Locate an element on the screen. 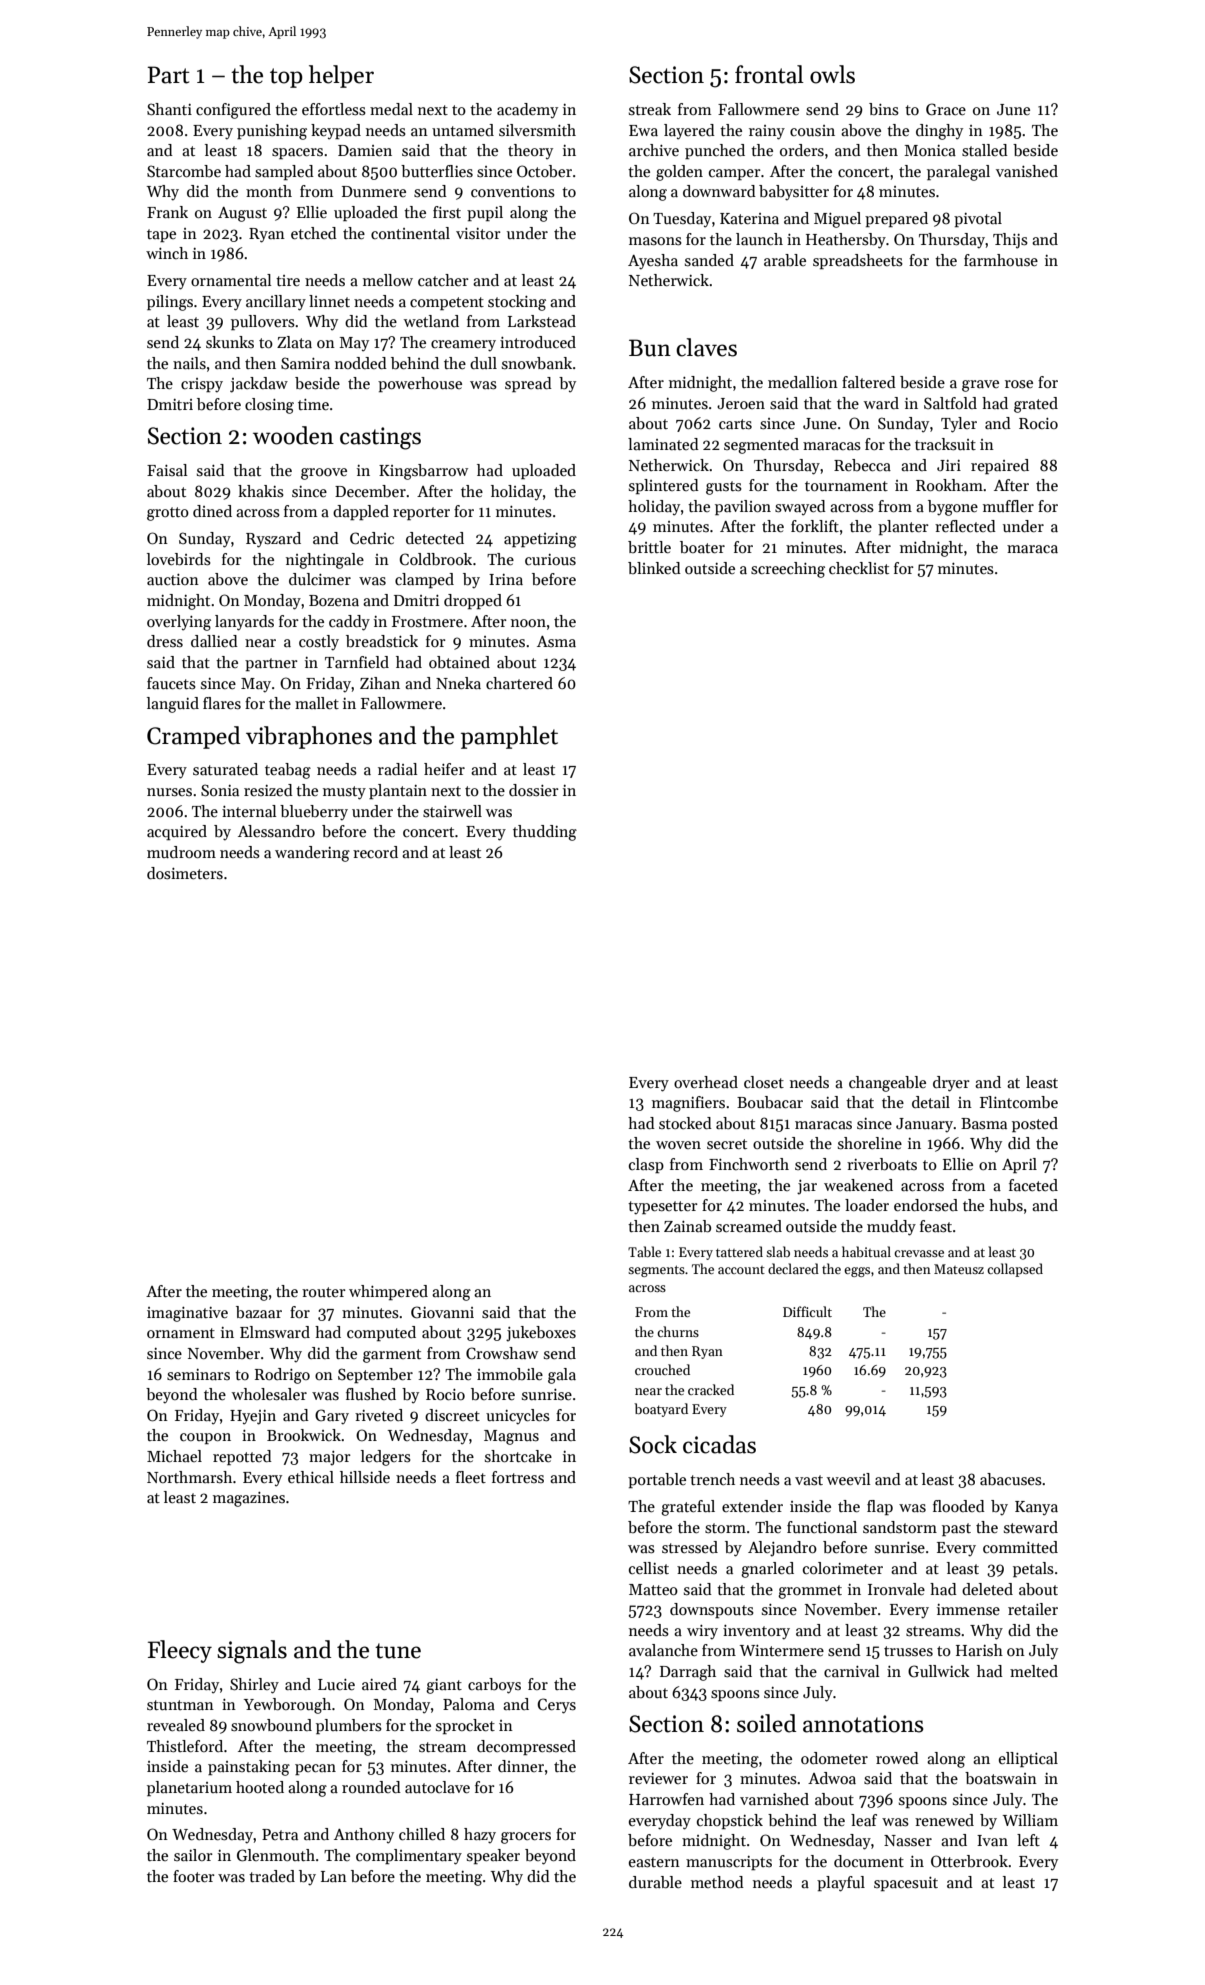  Yewborough is located at coordinates (287, 1706).
